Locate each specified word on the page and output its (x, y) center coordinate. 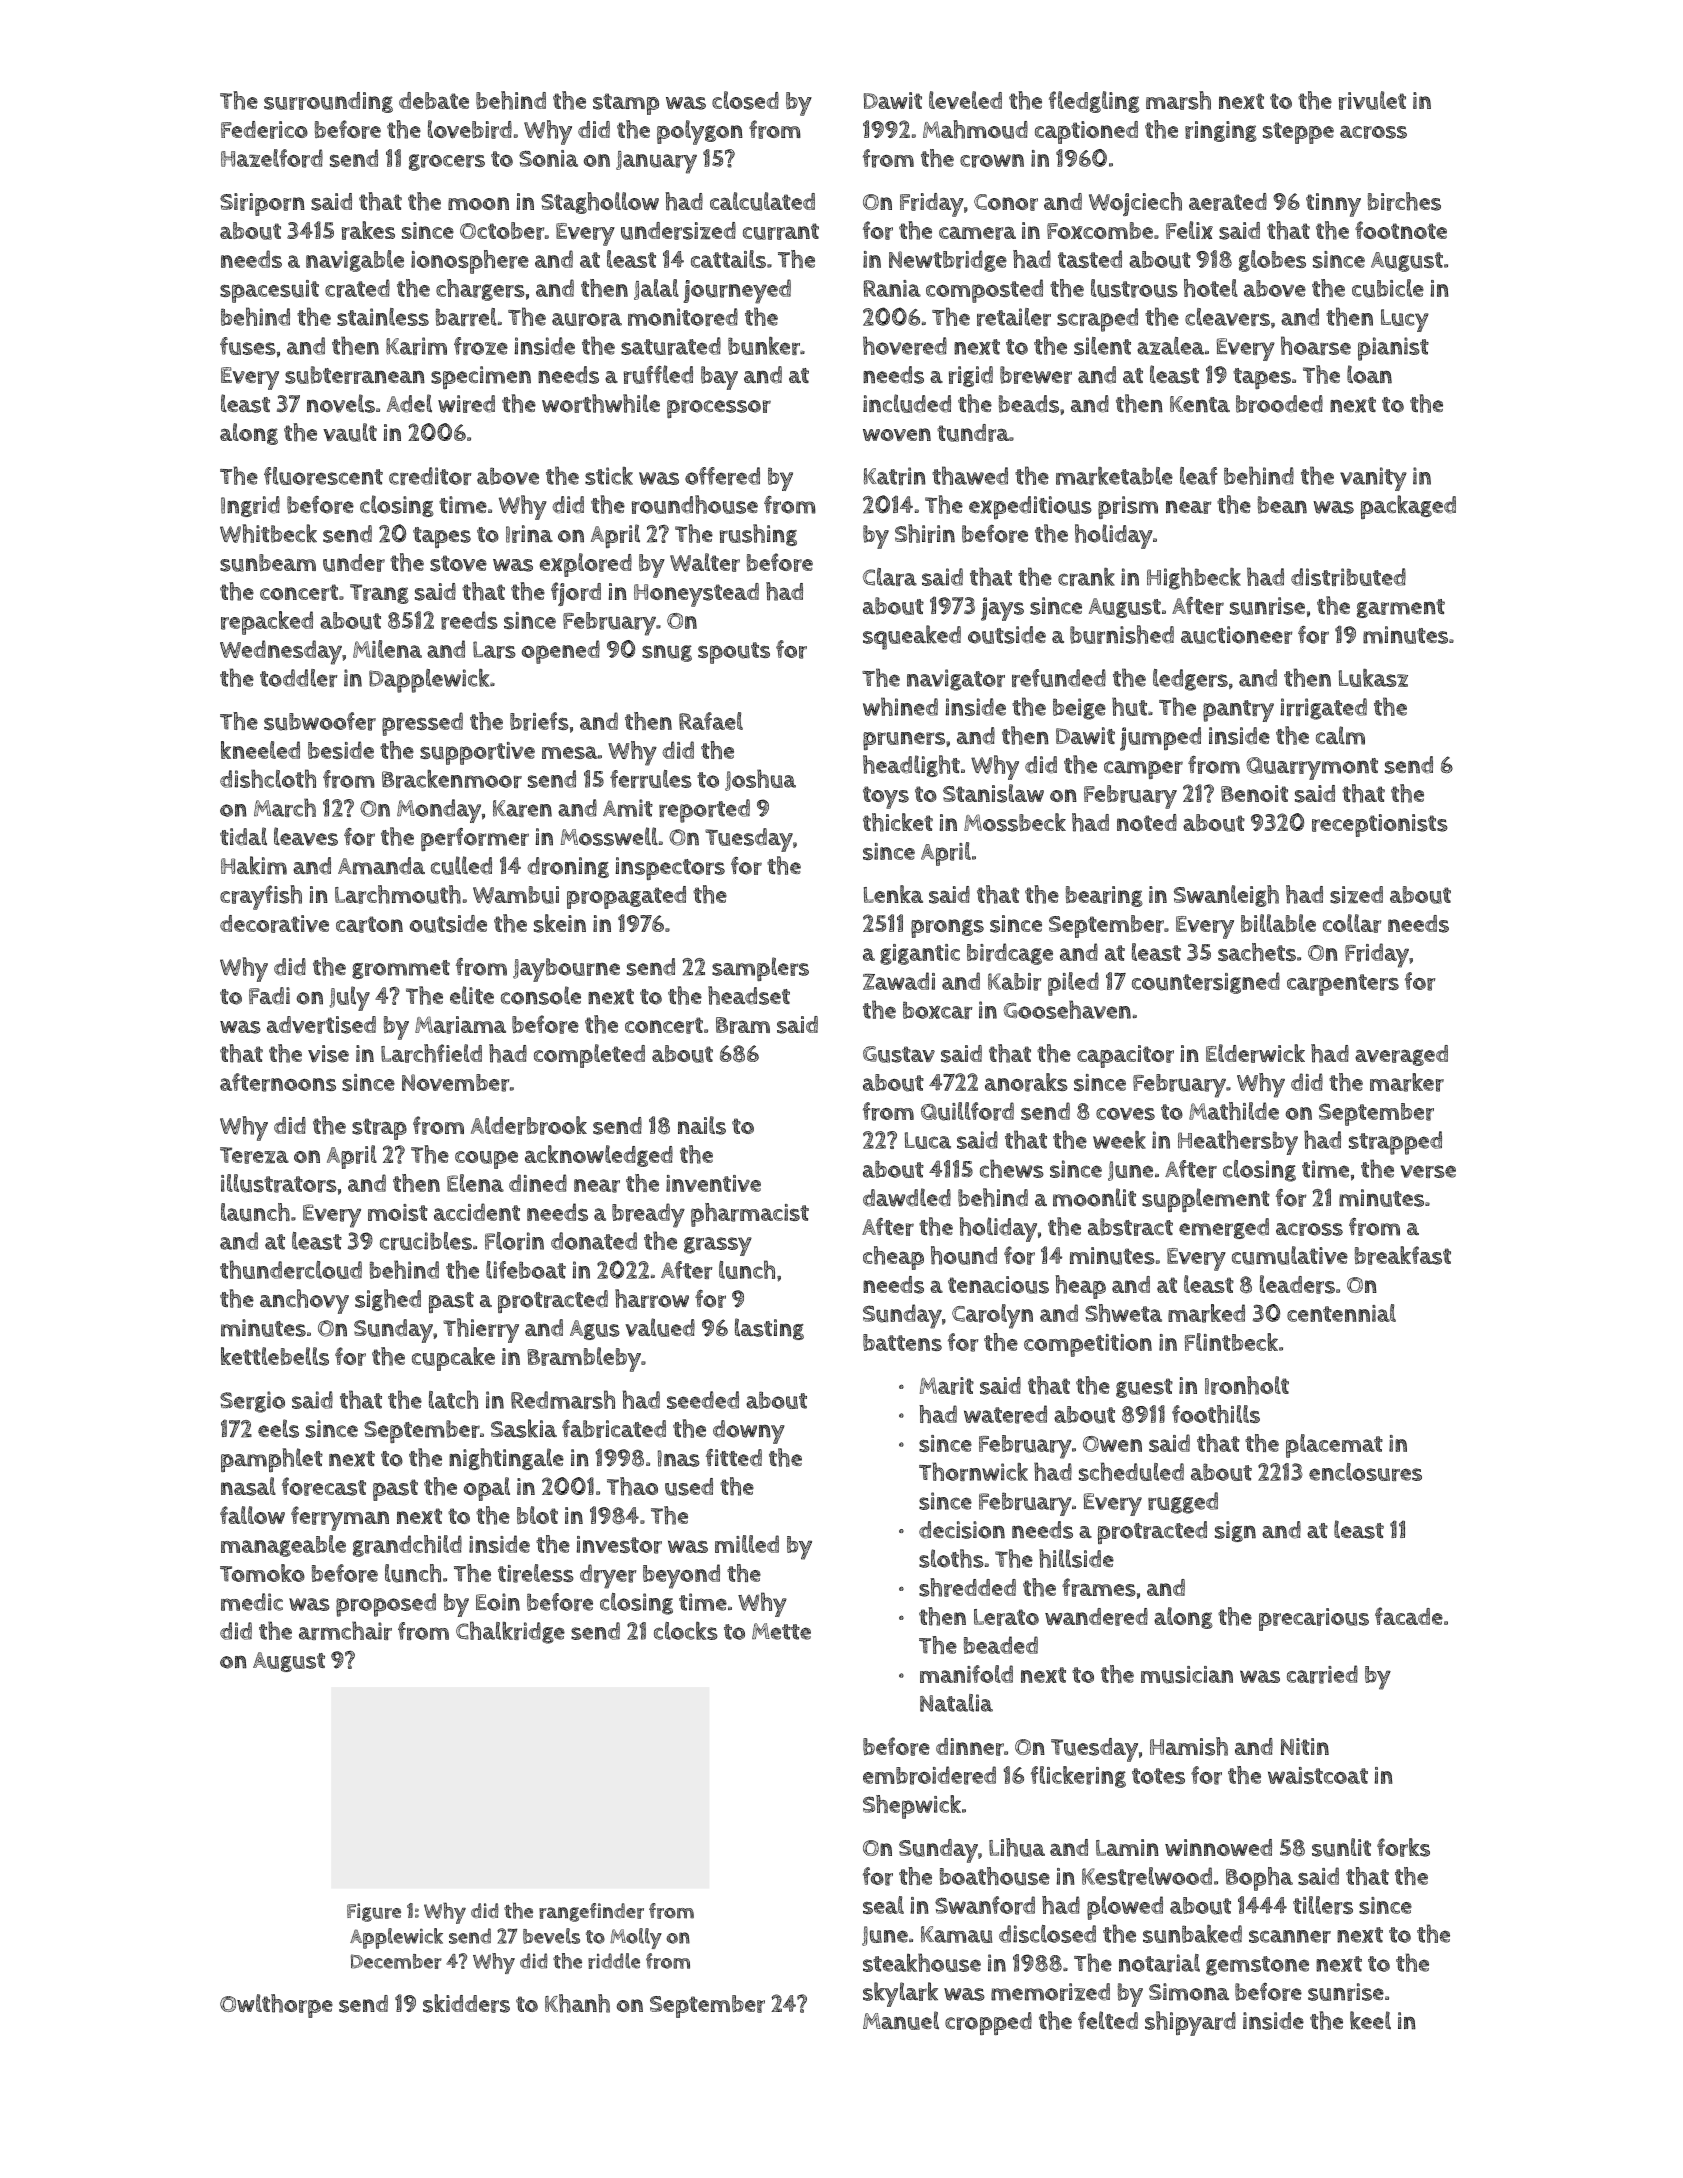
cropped (988, 2023)
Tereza (254, 1155)
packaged (1408, 507)
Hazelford (272, 158)
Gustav (899, 1054)
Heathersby (1238, 1142)
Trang (379, 594)
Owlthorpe (276, 2006)
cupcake (453, 1359)
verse (1428, 1171)
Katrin (895, 476)
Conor (1006, 202)
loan (1369, 374)
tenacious (998, 1285)
